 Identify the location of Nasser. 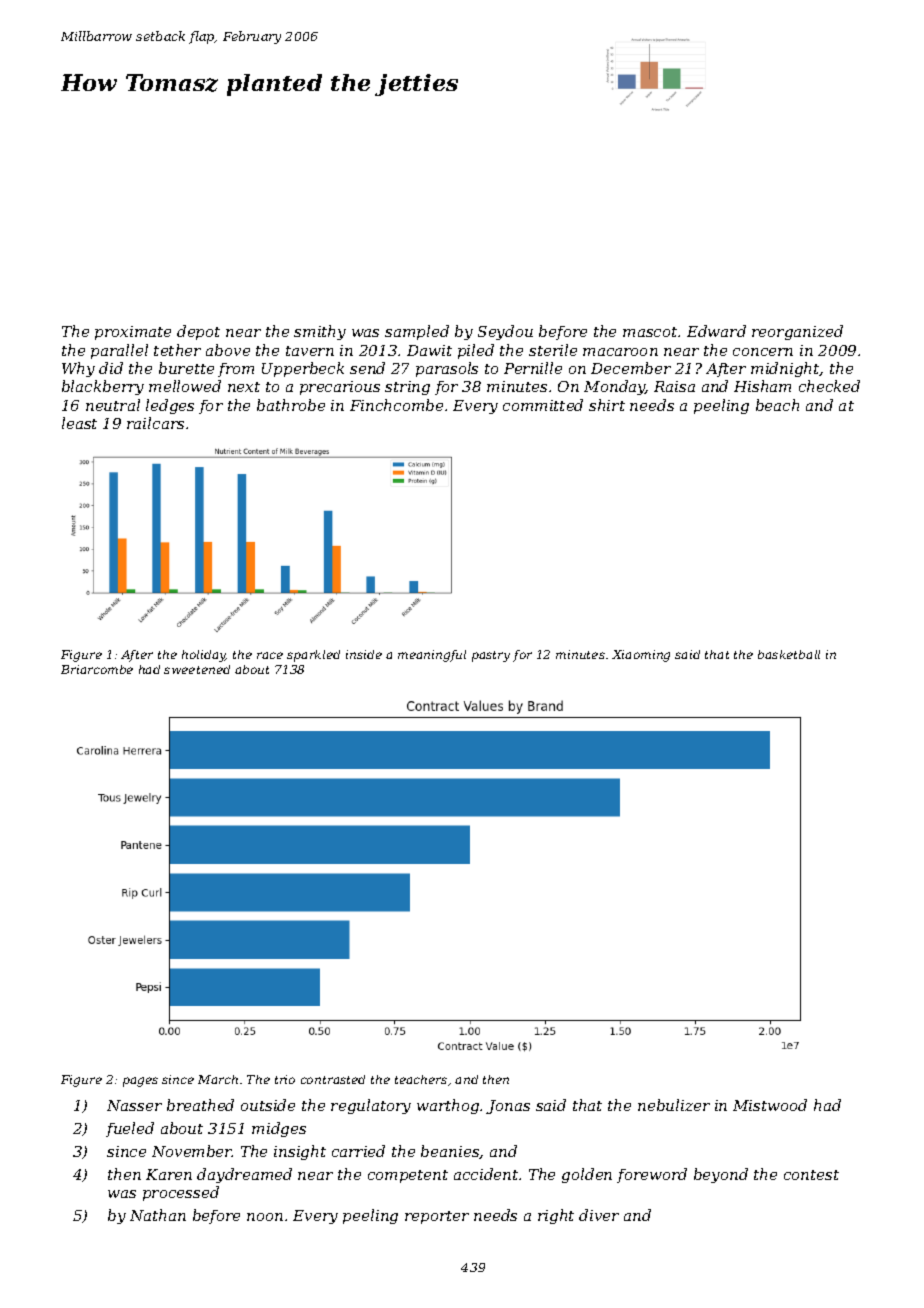
(134, 1105).
